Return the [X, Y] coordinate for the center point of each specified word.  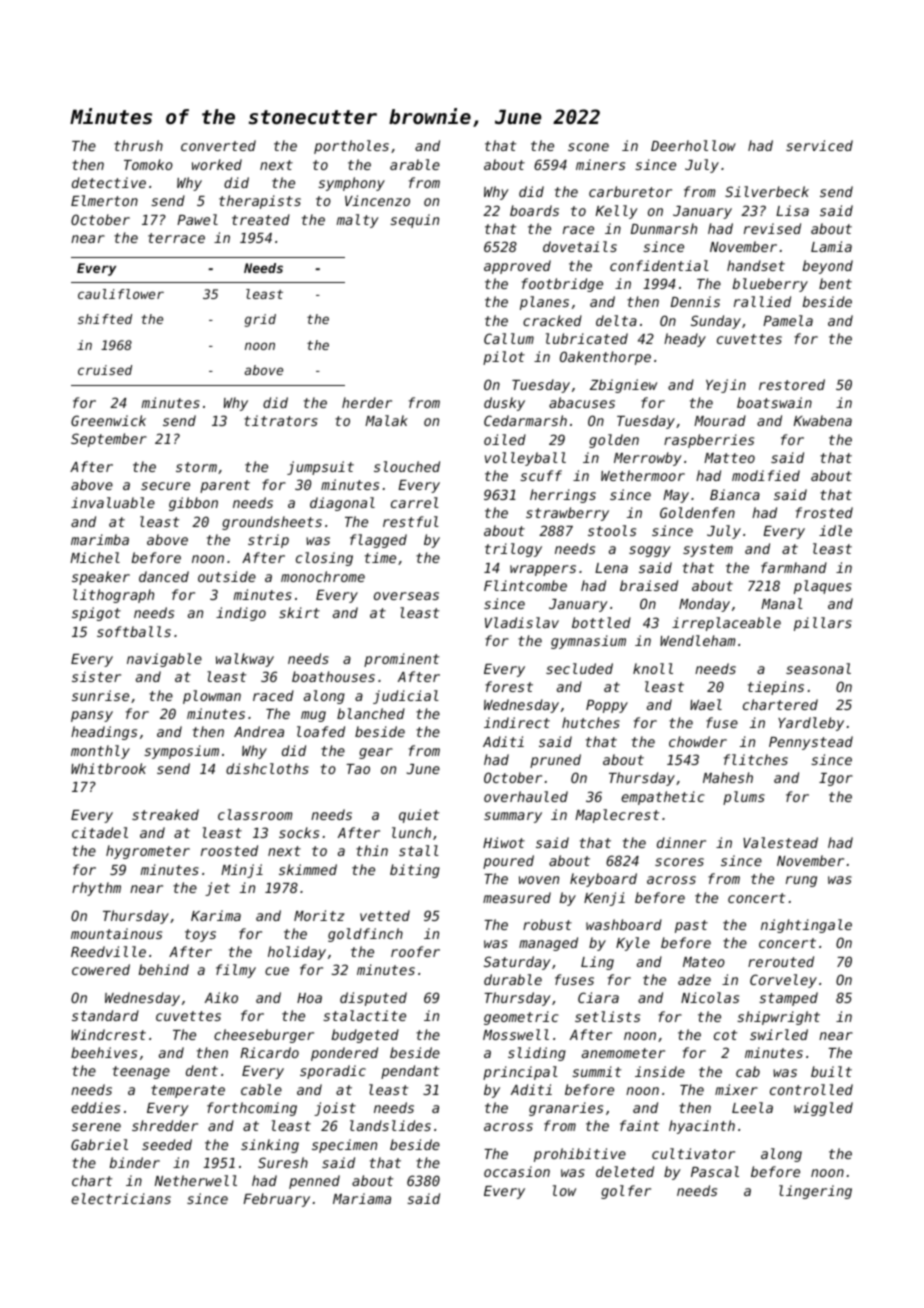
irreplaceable [726, 624]
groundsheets [272, 523]
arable [415, 164]
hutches [591, 722]
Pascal [715, 1171]
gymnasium [588, 642]
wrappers [543, 570]
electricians [121, 1198]
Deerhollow [693, 145]
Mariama [362, 1198]
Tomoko [148, 164]
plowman [212, 697]
